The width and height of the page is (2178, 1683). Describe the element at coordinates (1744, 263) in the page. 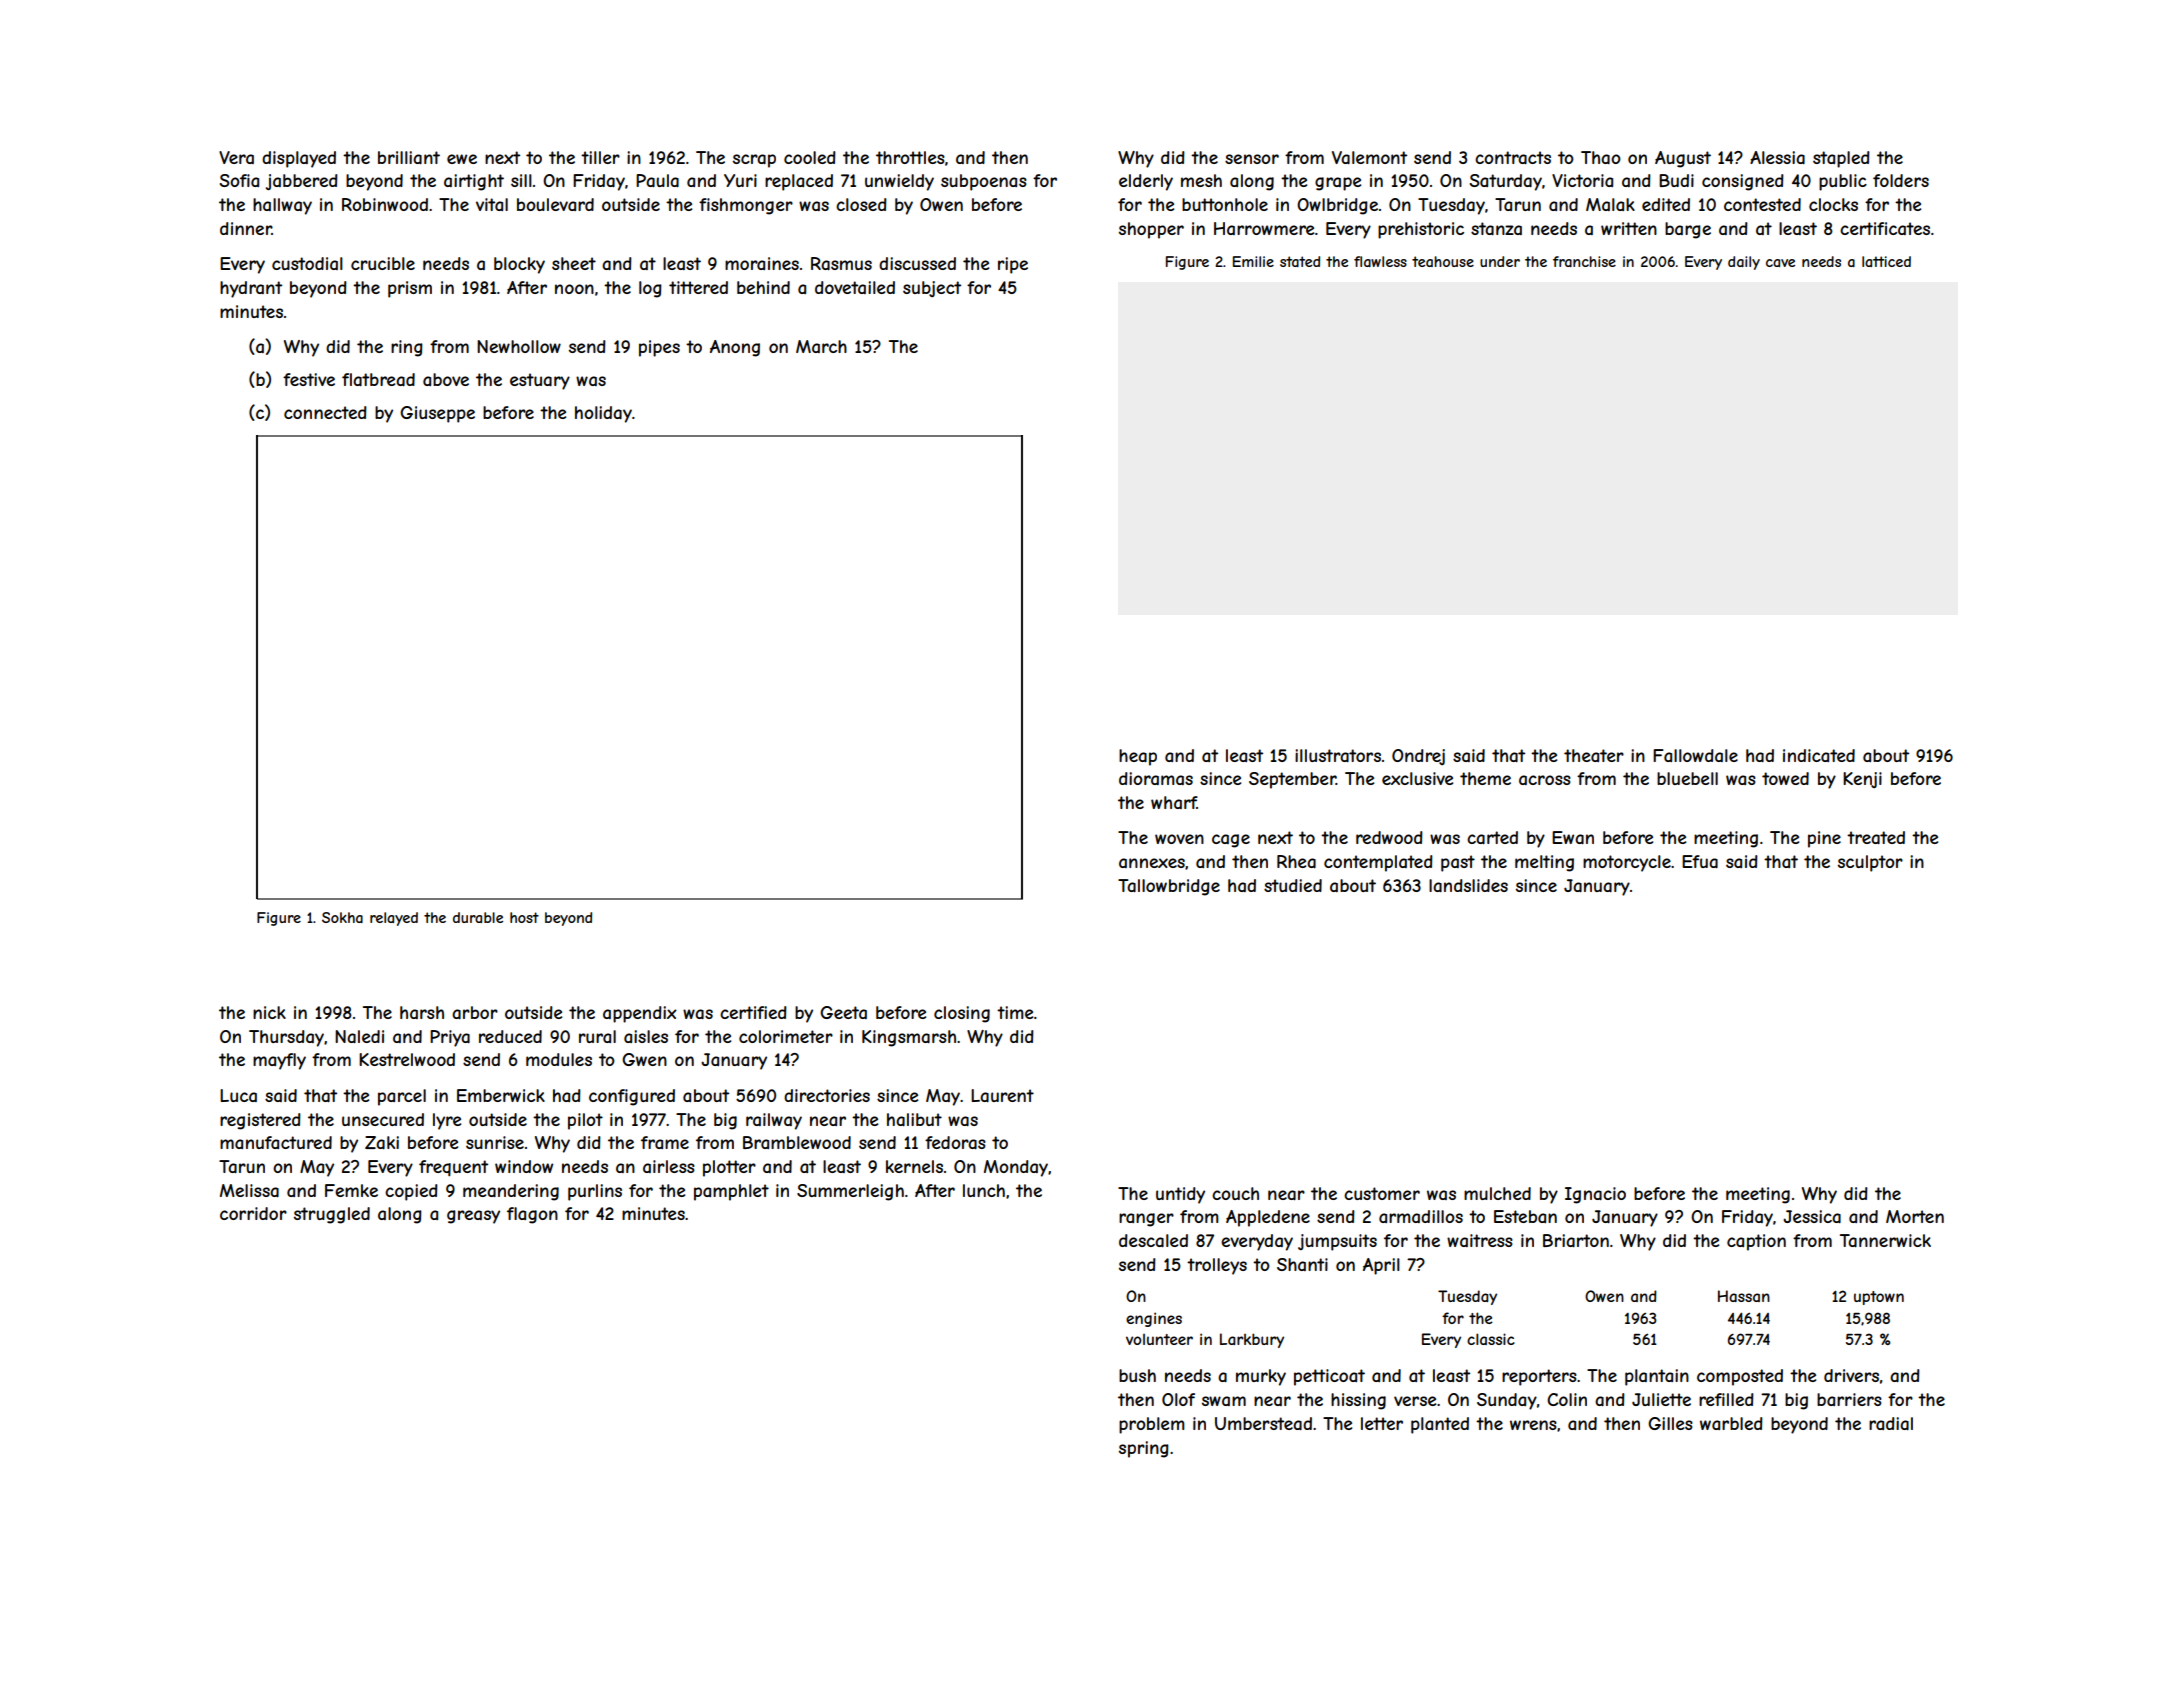

I see `daily` at that location.
